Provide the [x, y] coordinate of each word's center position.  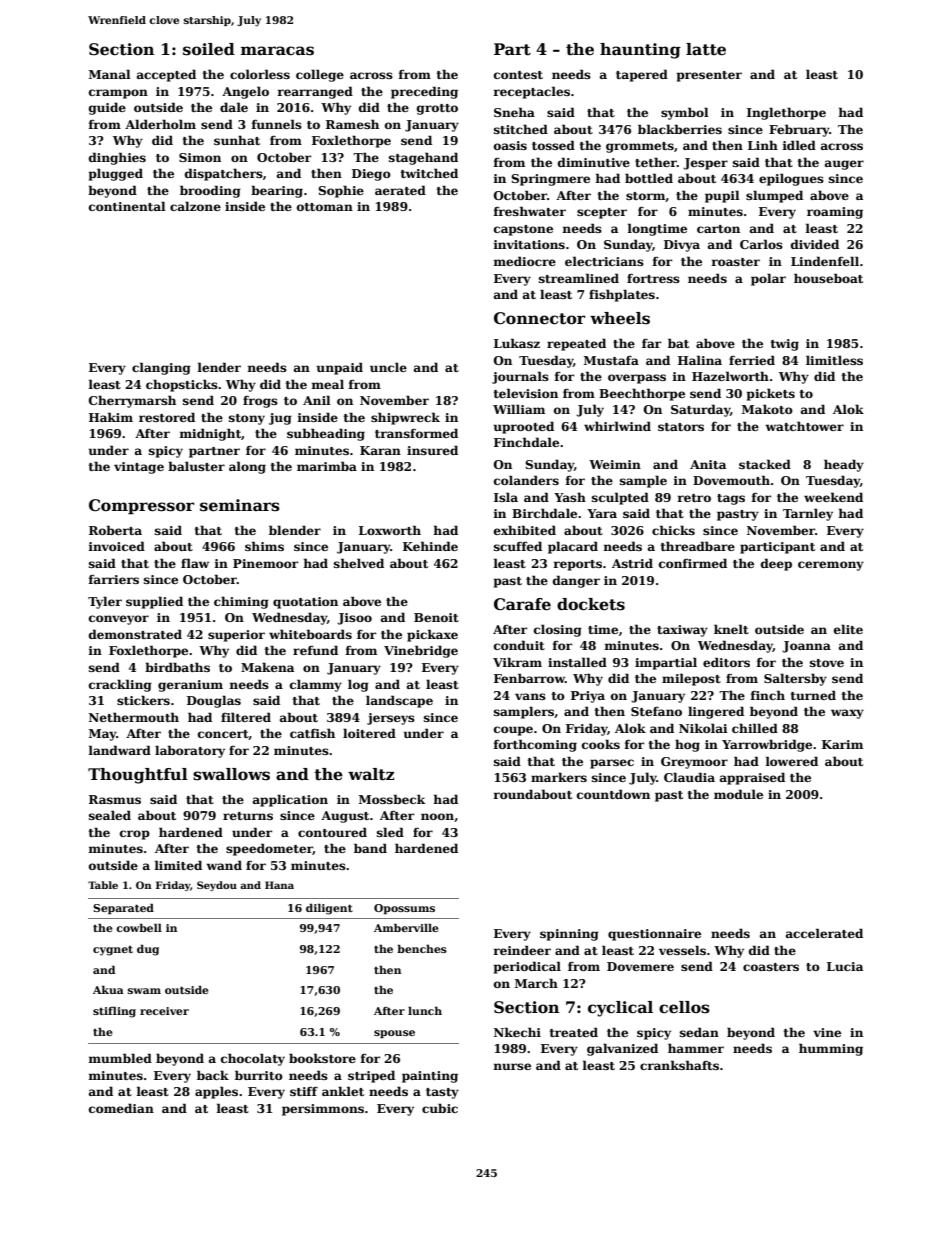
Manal [110, 74]
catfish [312, 733]
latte [706, 49]
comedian [121, 1108]
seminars [240, 505]
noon [437, 816]
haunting [640, 51]
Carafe [522, 604]
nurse [512, 1066]
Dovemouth [731, 480]
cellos [684, 1007]
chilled [755, 728]
